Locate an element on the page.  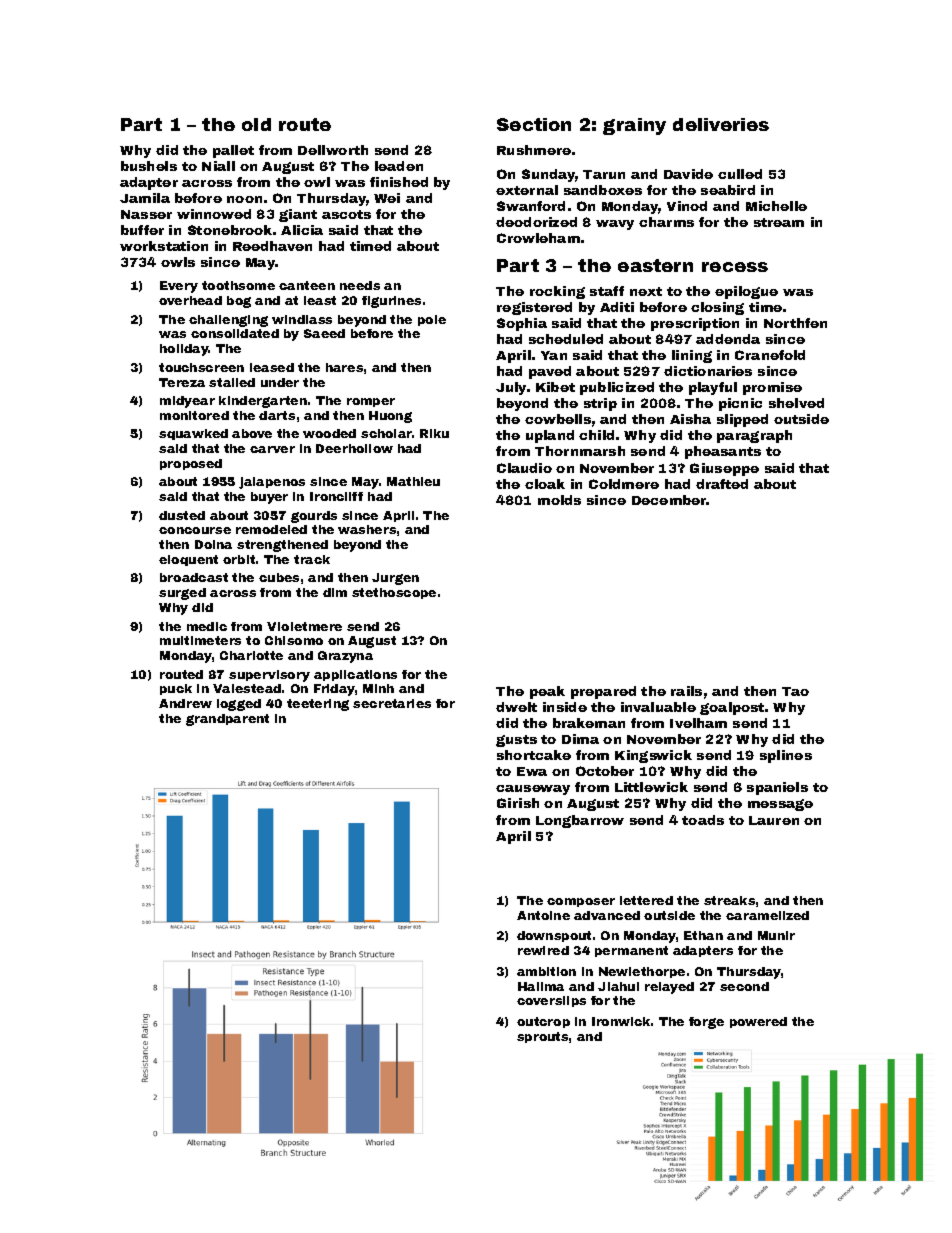
Dellworth is located at coordinates (333, 150).
